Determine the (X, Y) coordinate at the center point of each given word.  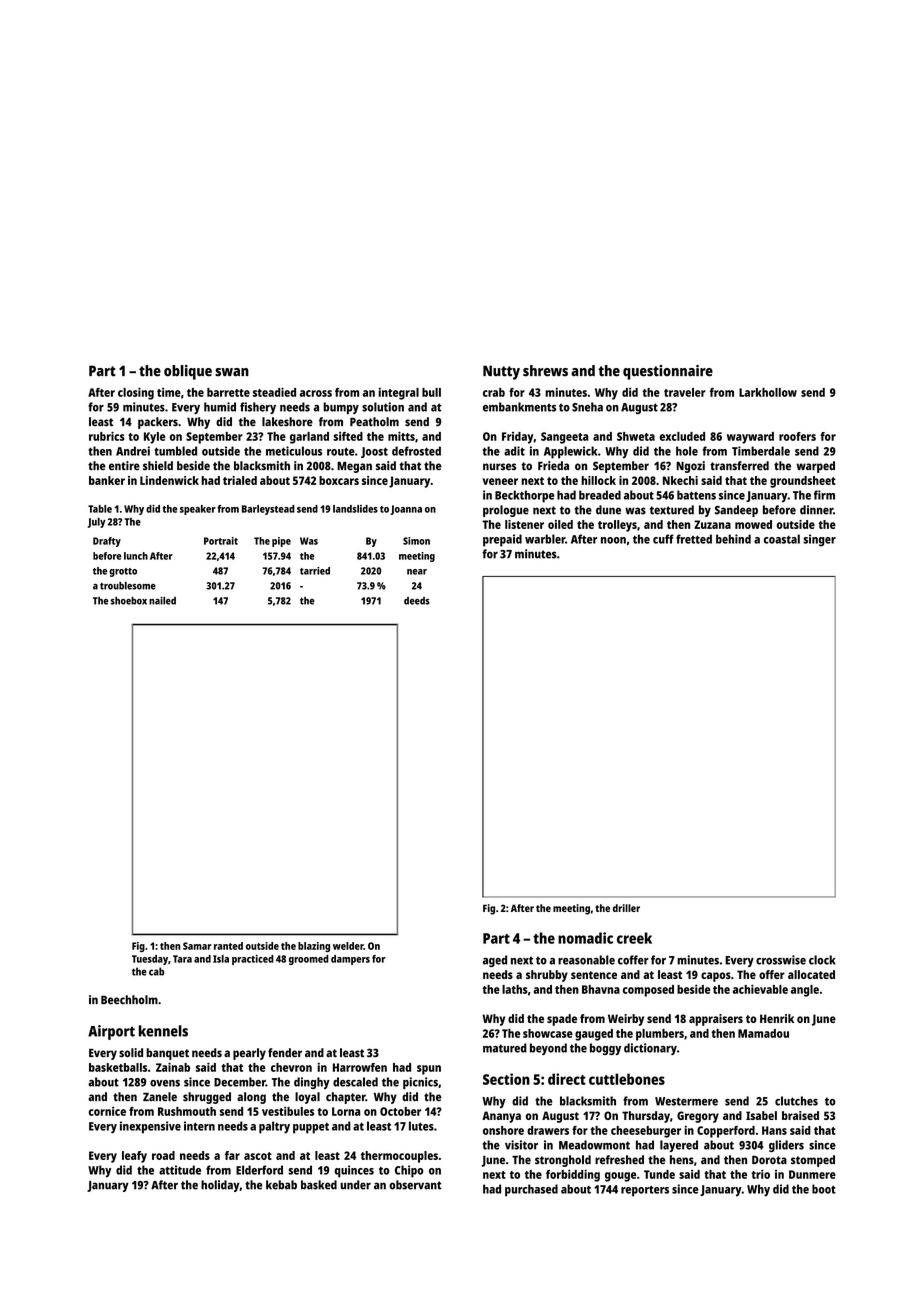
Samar (197, 946)
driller (626, 908)
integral (398, 393)
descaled (355, 1082)
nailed (162, 600)
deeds (417, 601)
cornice (107, 1111)
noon (613, 540)
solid (131, 1053)
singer (819, 540)
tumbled (175, 451)
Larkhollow (768, 392)
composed (648, 991)
